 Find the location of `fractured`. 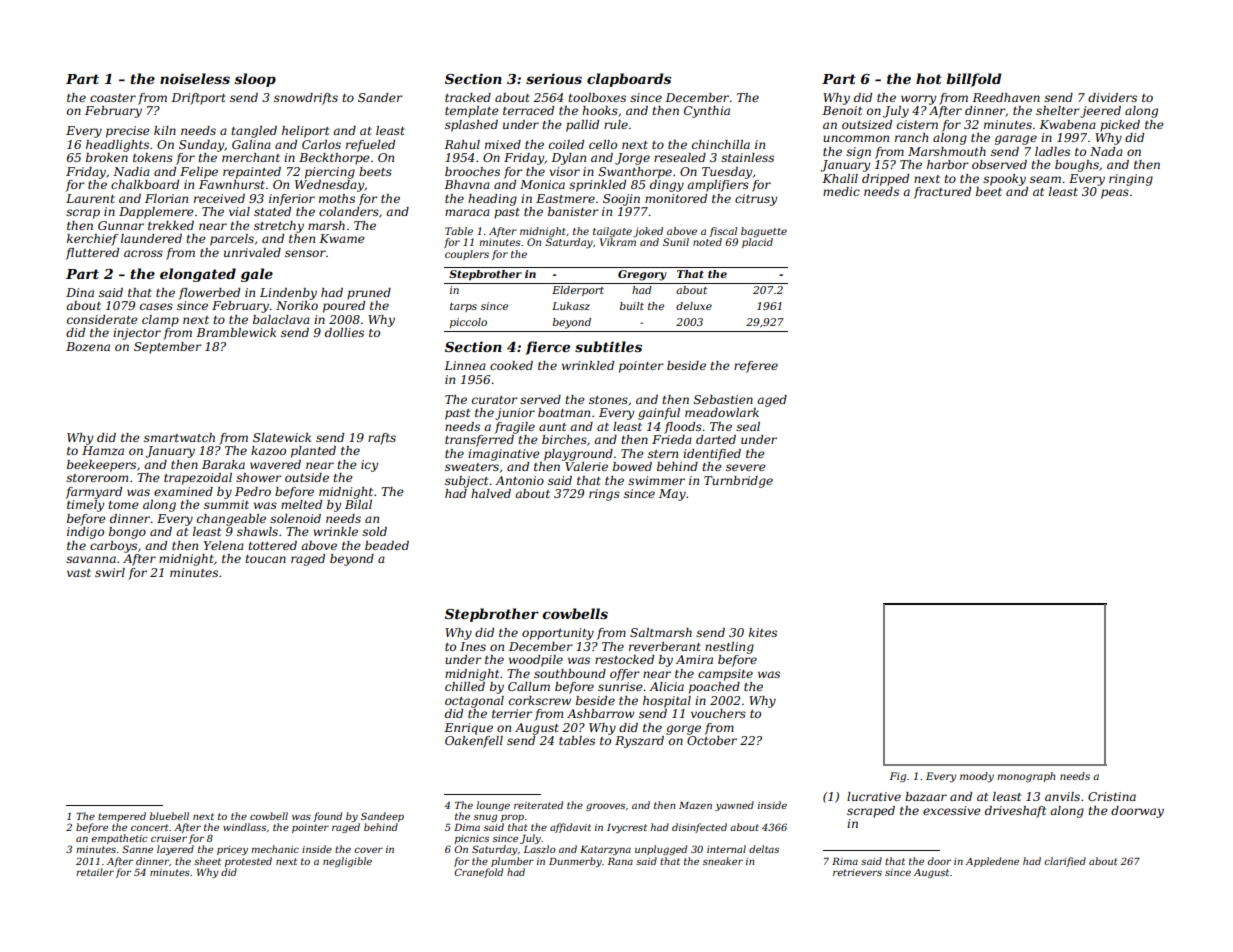

fractured is located at coordinates (942, 193).
